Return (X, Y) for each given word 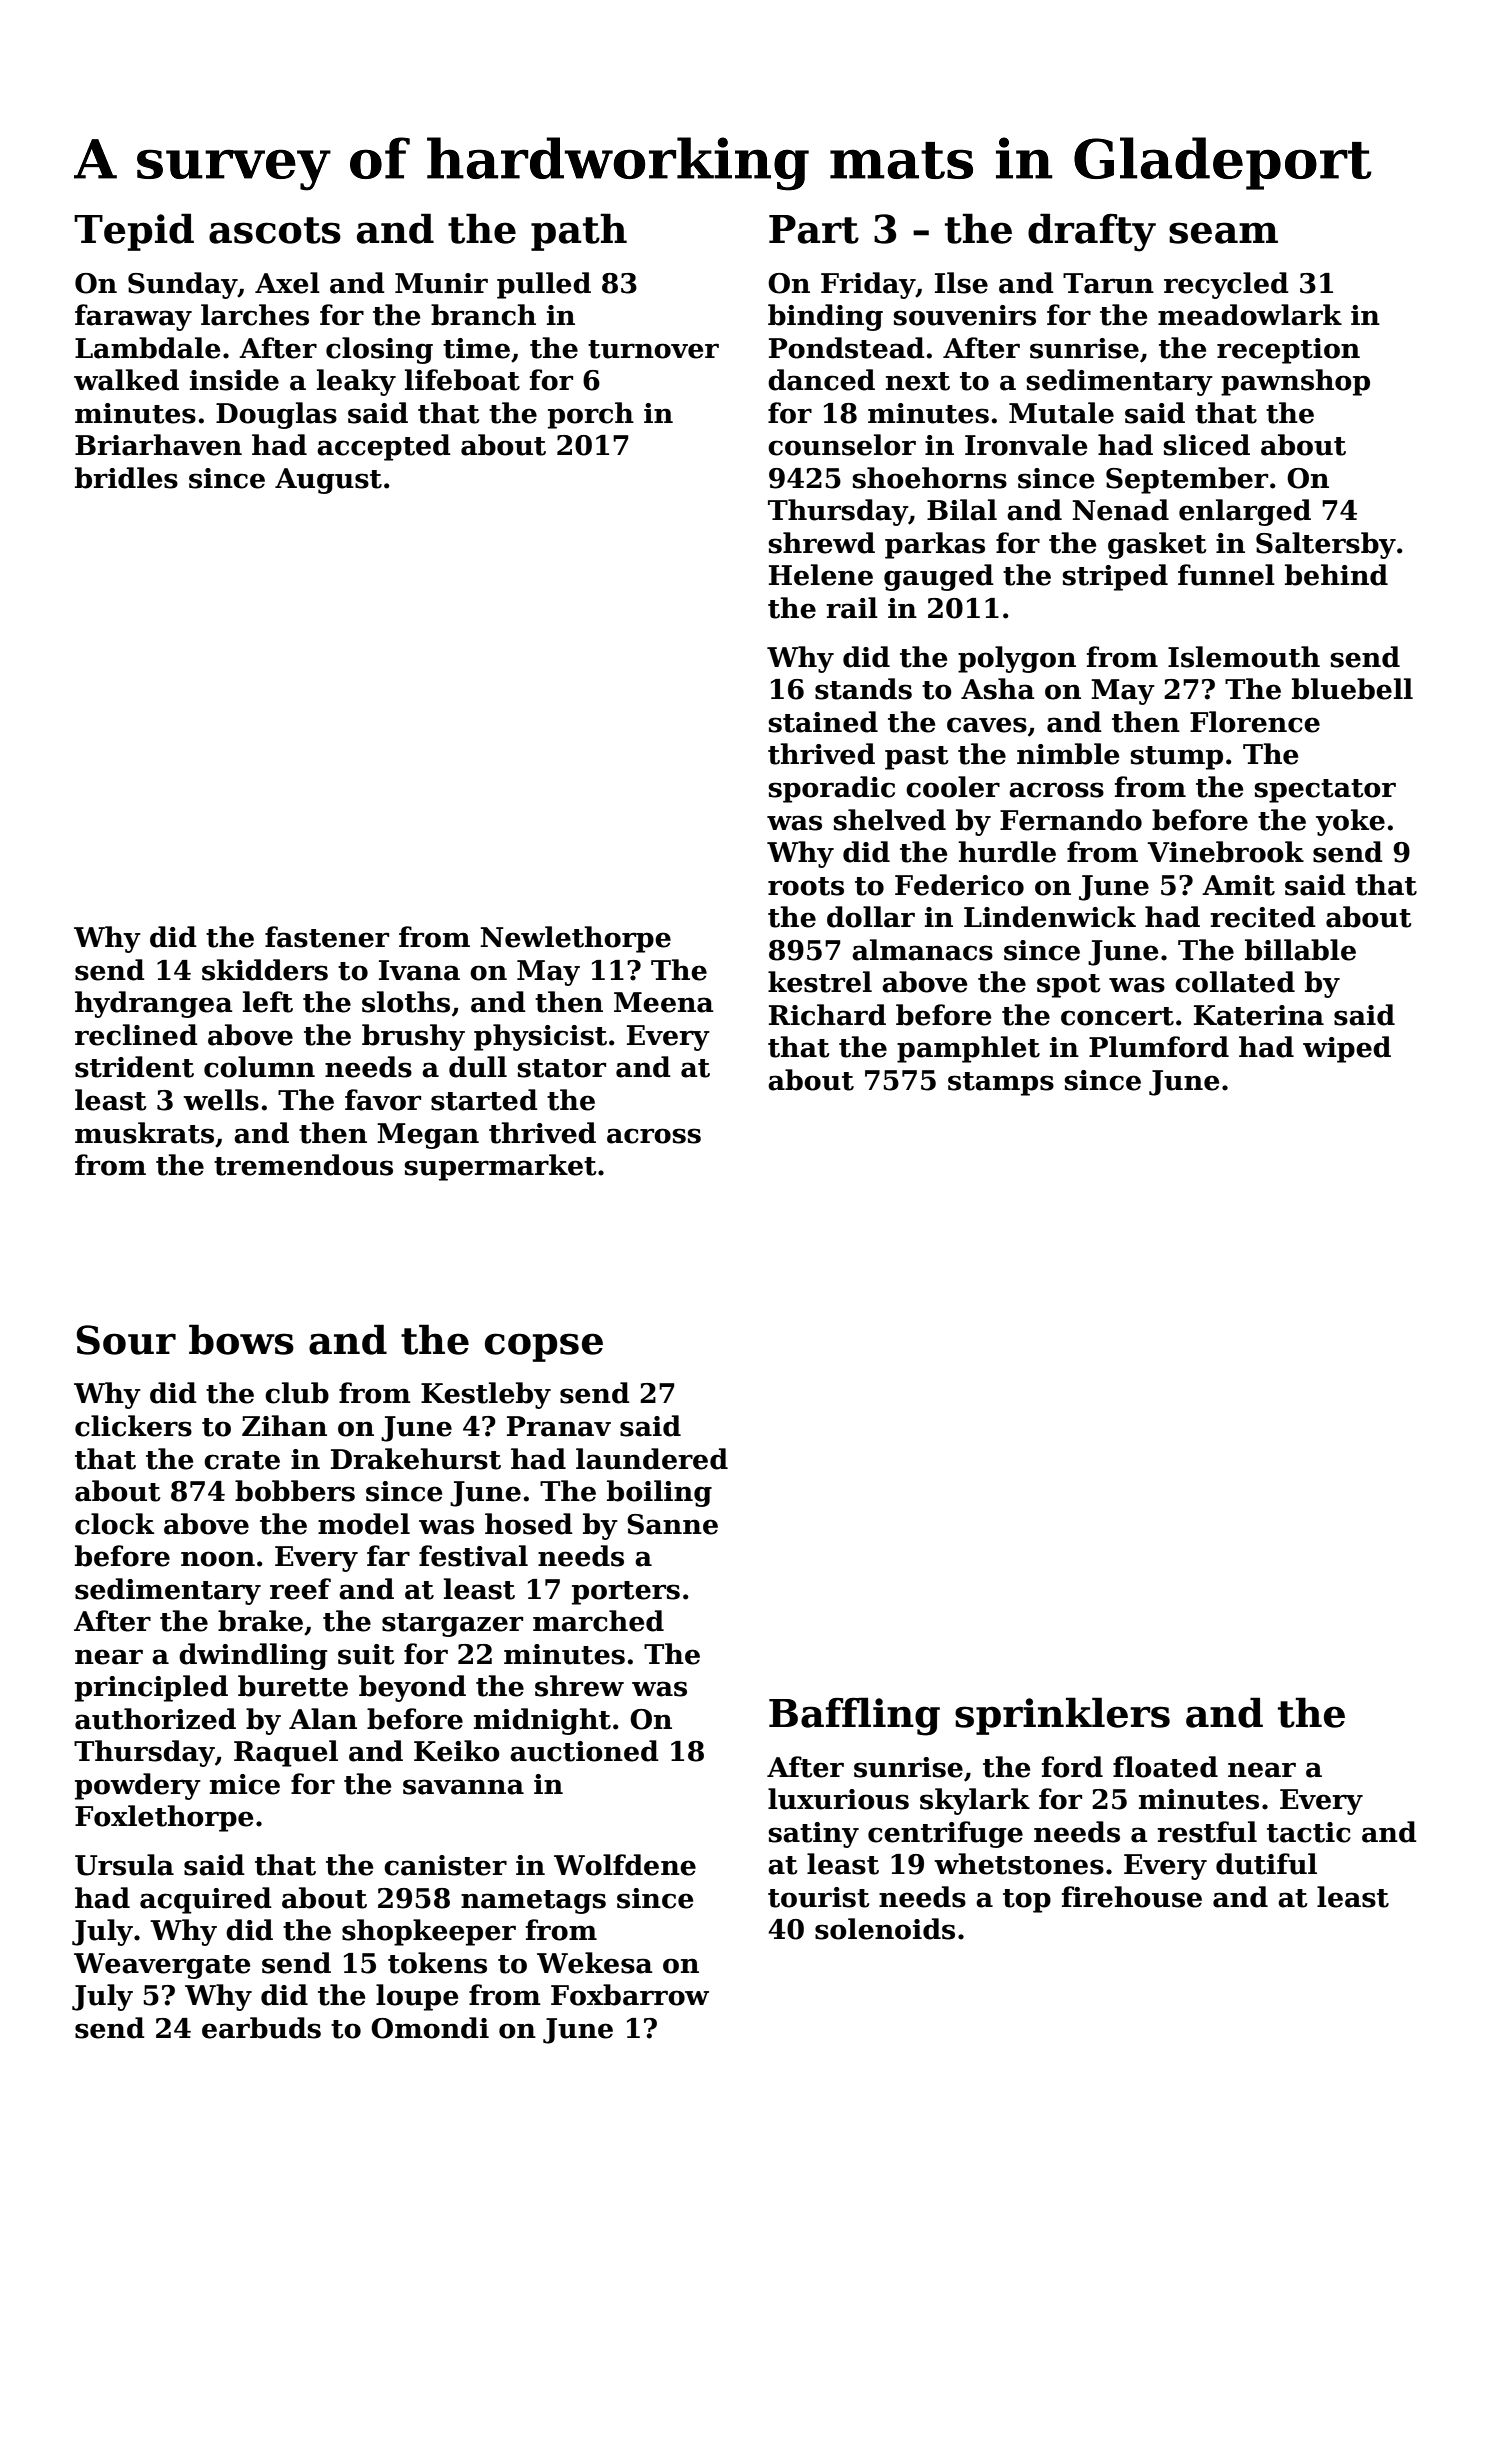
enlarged (1245, 512)
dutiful (1266, 1864)
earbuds (261, 2028)
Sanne (672, 1524)
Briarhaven (158, 445)
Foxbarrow (630, 1995)
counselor (842, 445)
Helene (821, 575)
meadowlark (1250, 315)
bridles (126, 478)
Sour (126, 1340)
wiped (1347, 1049)
